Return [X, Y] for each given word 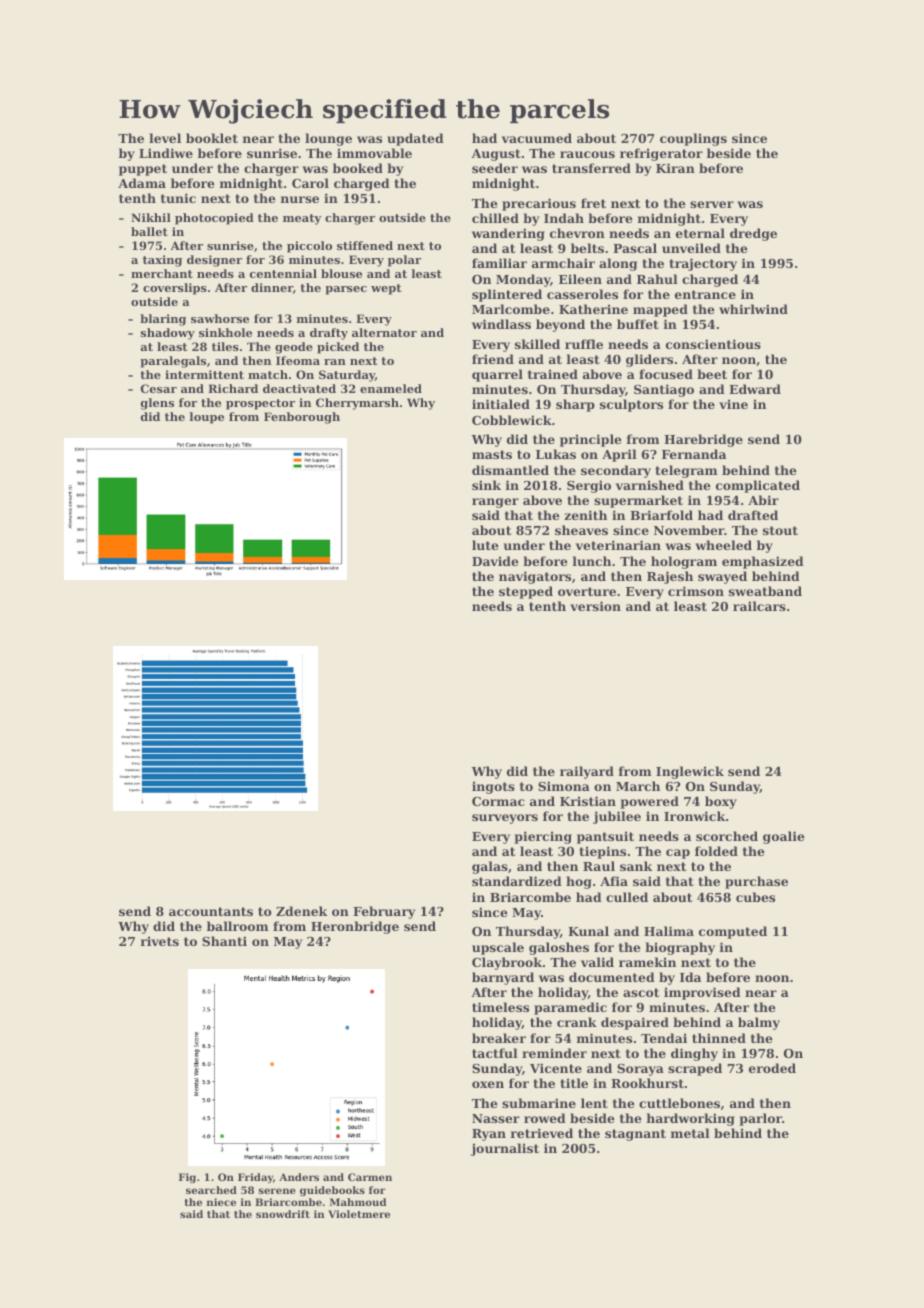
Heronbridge [355, 927]
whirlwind [753, 309]
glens [157, 404]
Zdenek [301, 911]
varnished [650, 485]
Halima [669, 931]
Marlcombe [511, 309]
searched [211, 1190]
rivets [160, 941]
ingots [493, 787]
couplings [693, 139]
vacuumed [537, 138]
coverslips [175, 289]
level [165, 138]
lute [485, 545]
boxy [721, 802]
